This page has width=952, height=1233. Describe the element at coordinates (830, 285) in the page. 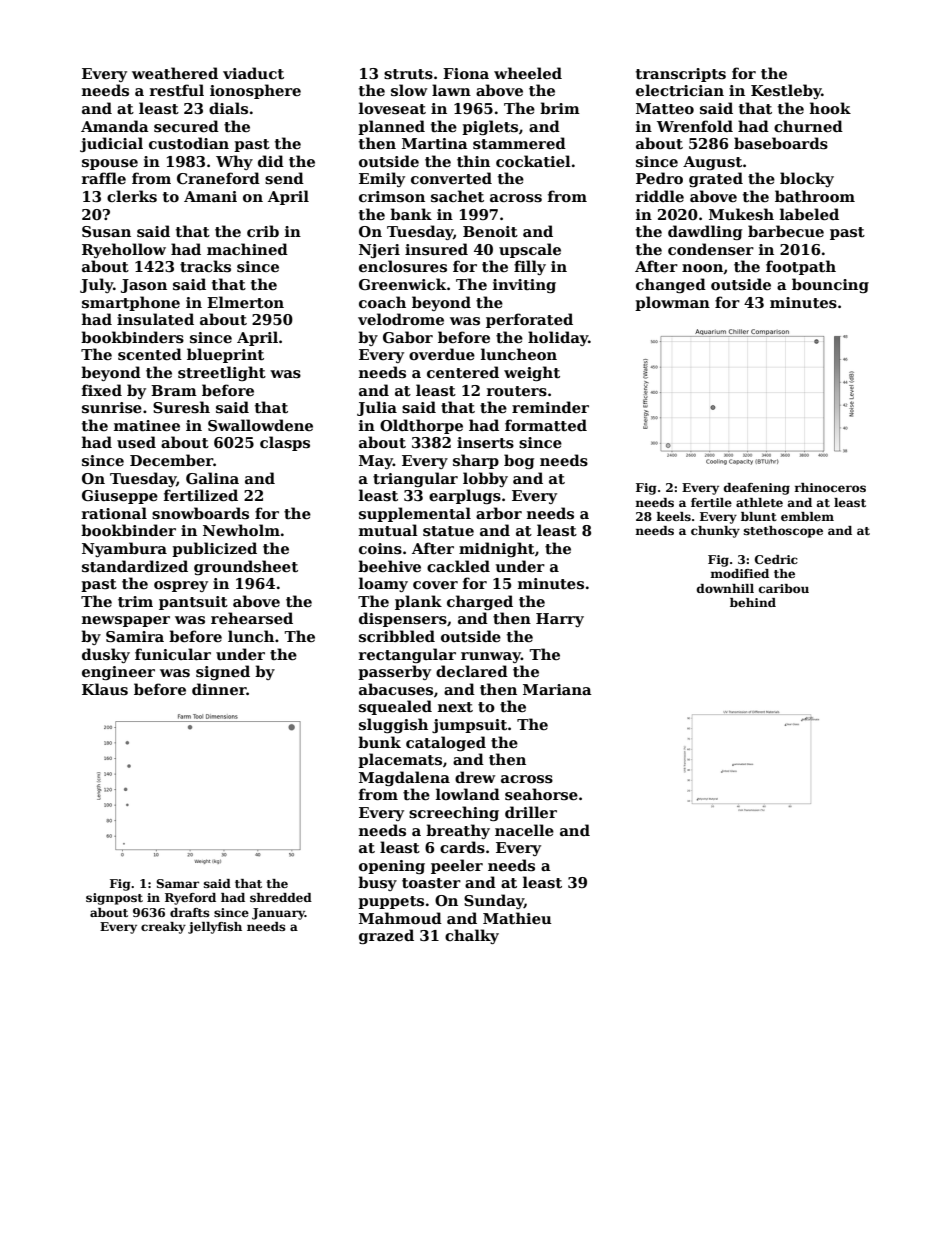

I see `bouncing` at that location.
